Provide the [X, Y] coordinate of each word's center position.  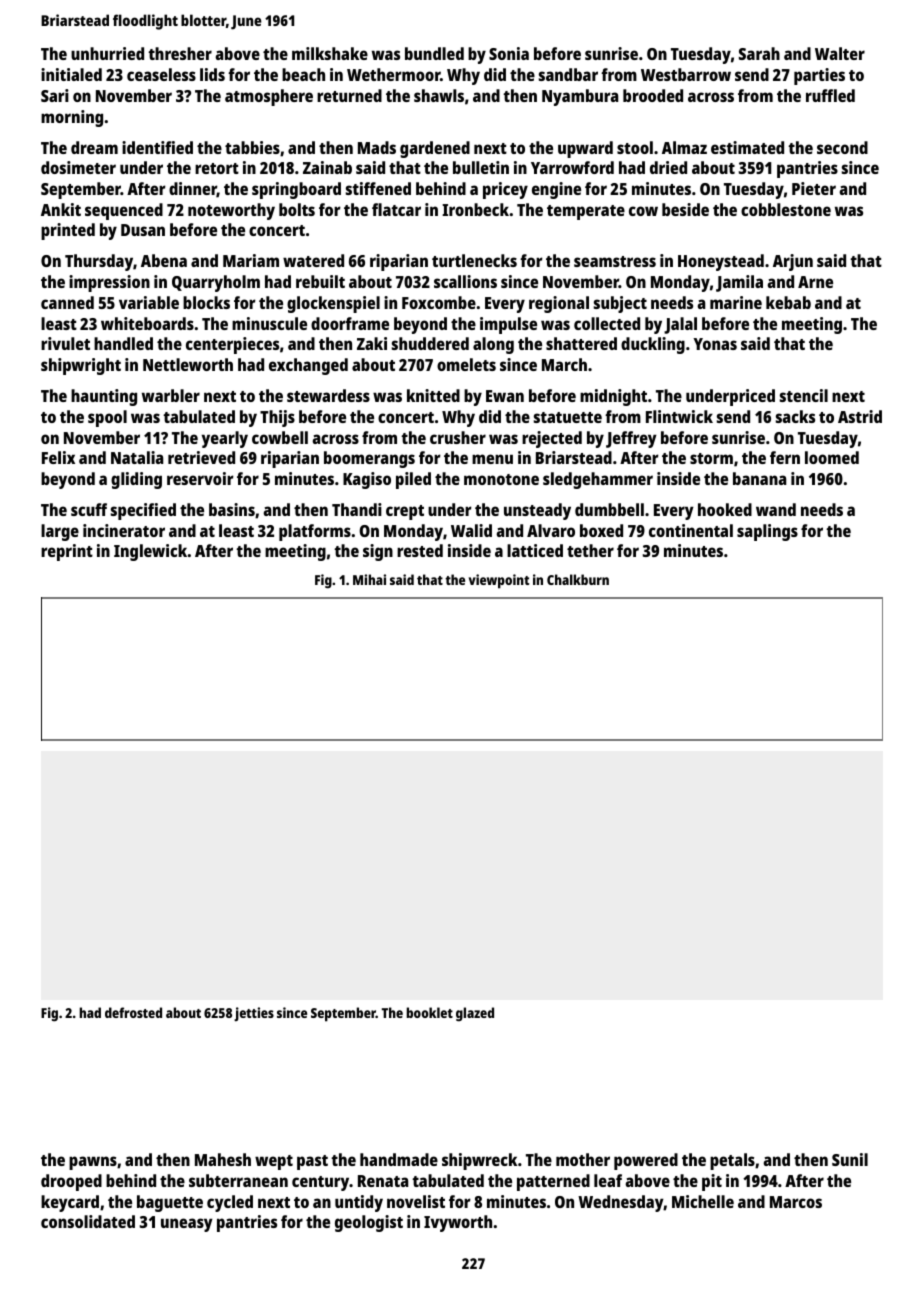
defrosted [133, 1012]
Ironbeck [475, 209]
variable [149, 302]
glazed [475, 1014]
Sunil [850, 1159]
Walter [840, 53]
